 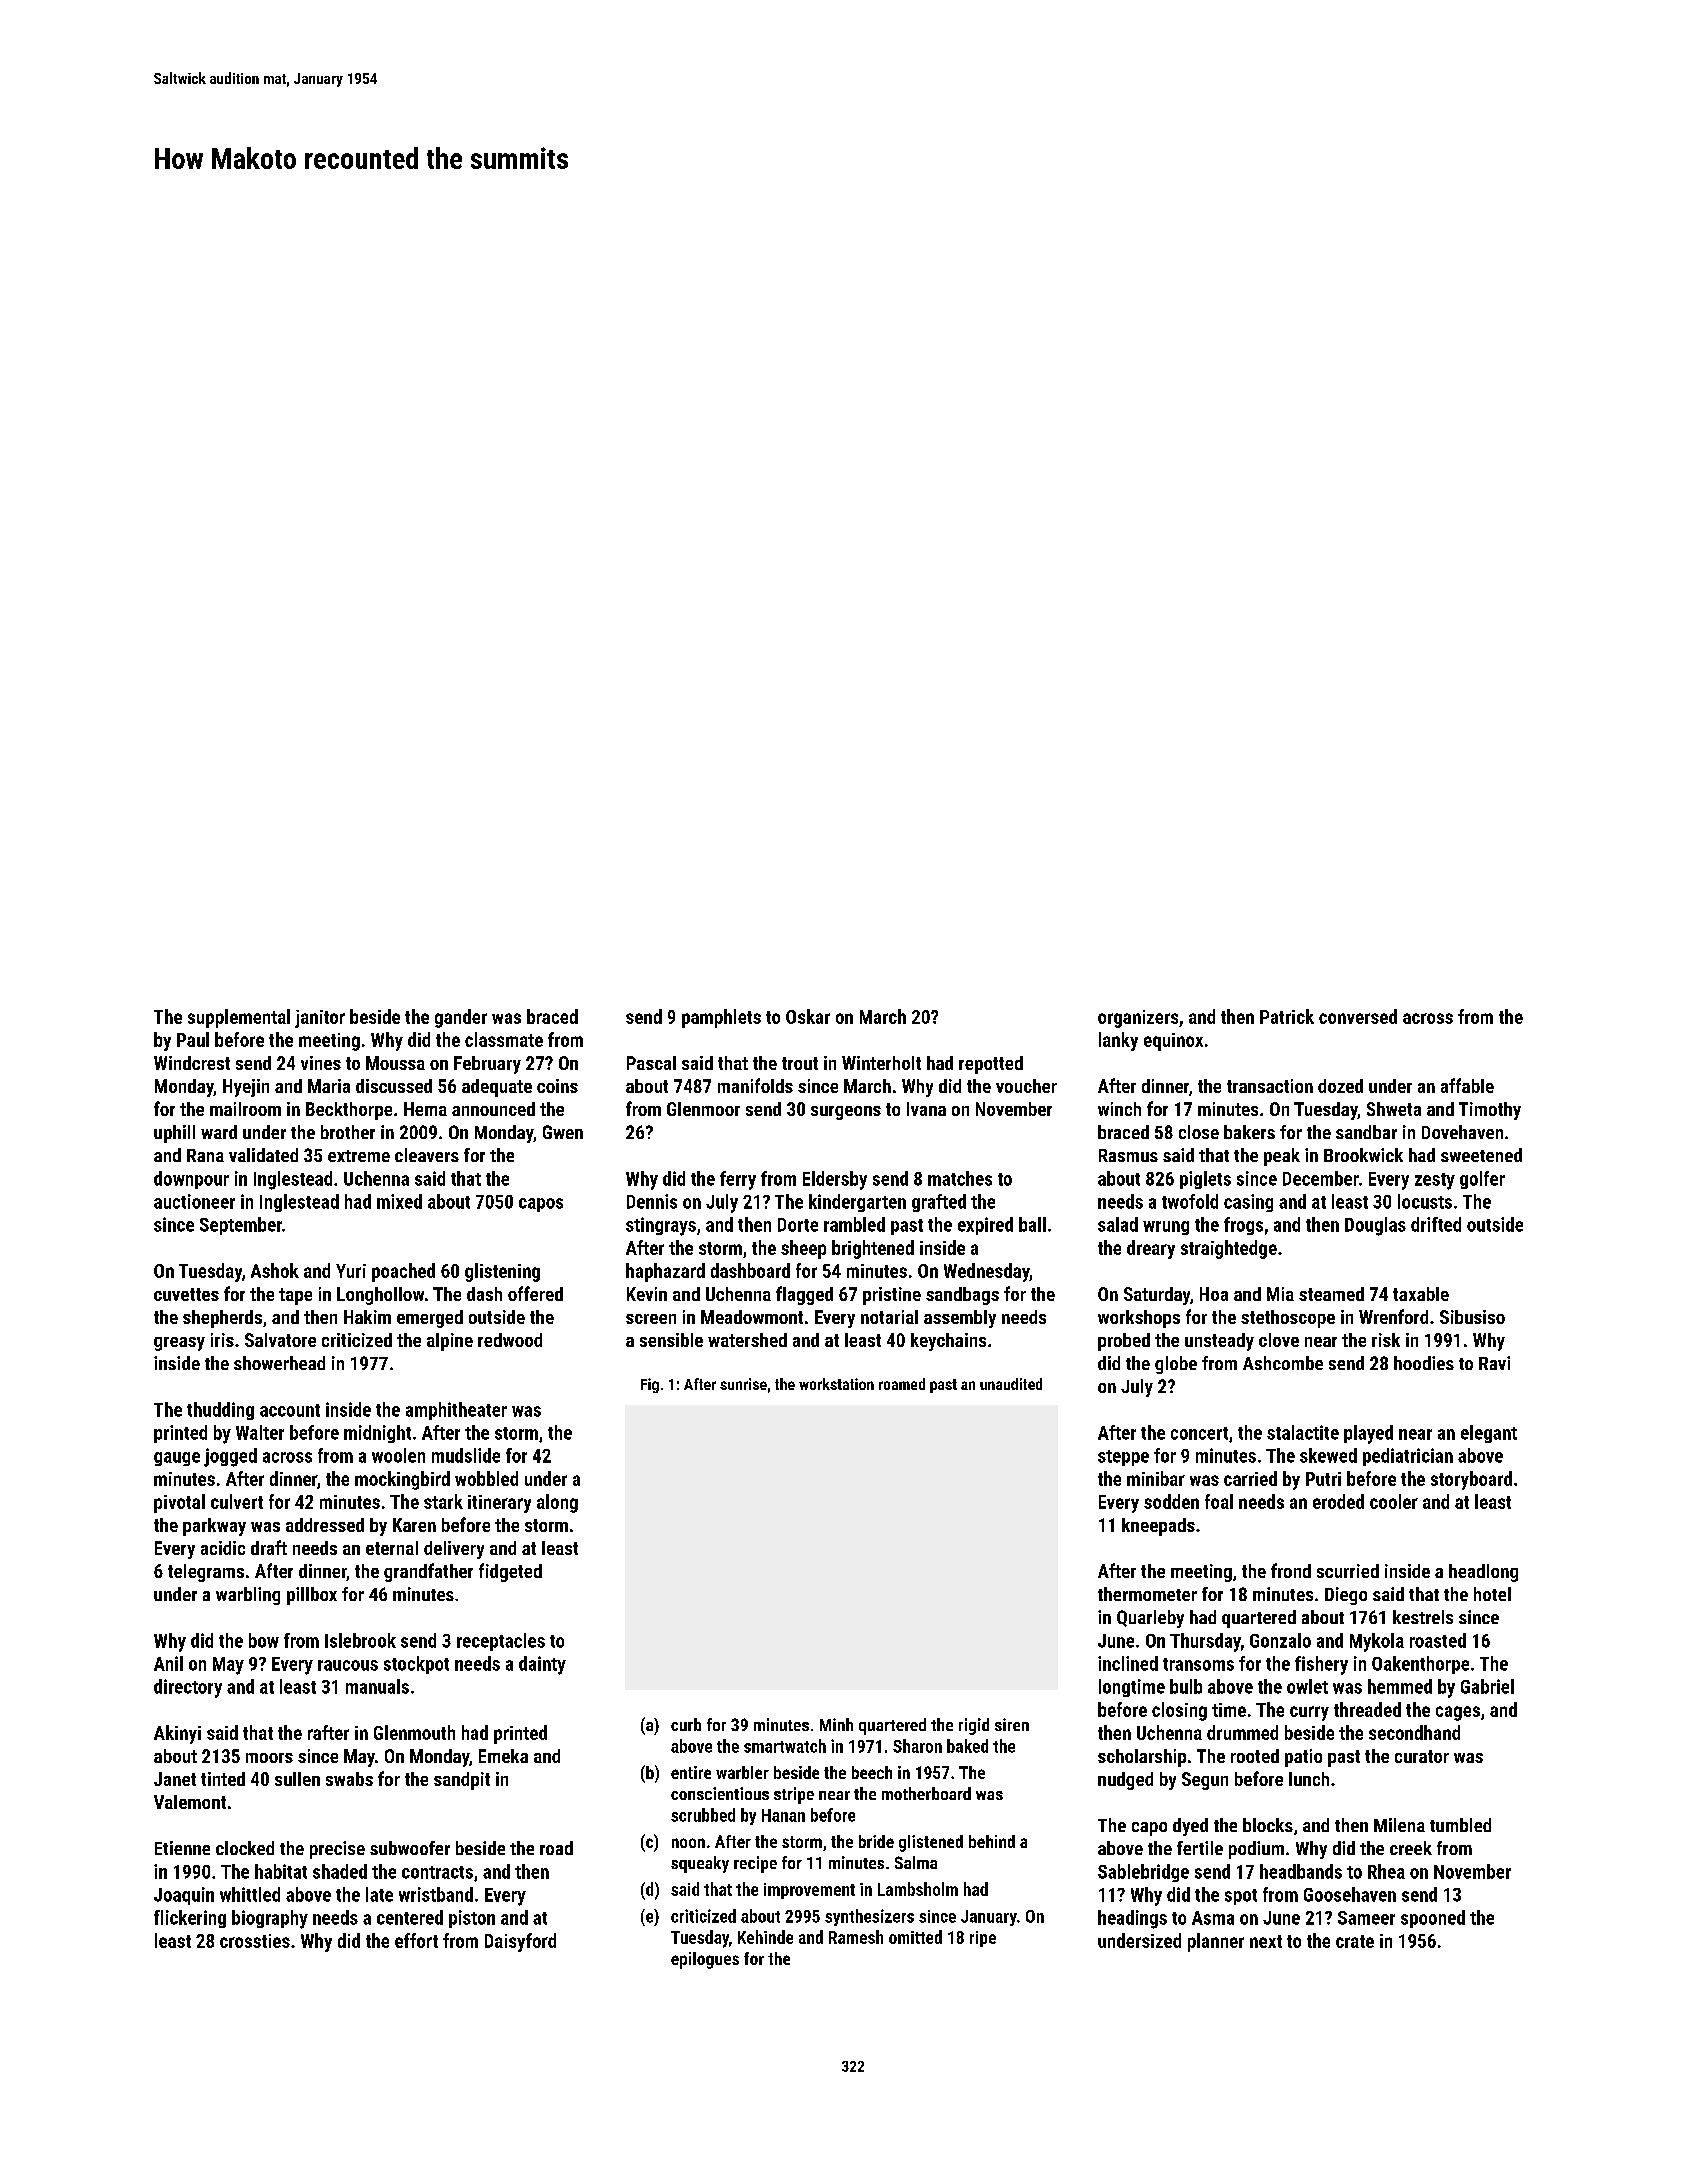 What do you see at coordinates (403, 1272) in the screenshot?
I see `poached` at bounding box center [403, 1272].
